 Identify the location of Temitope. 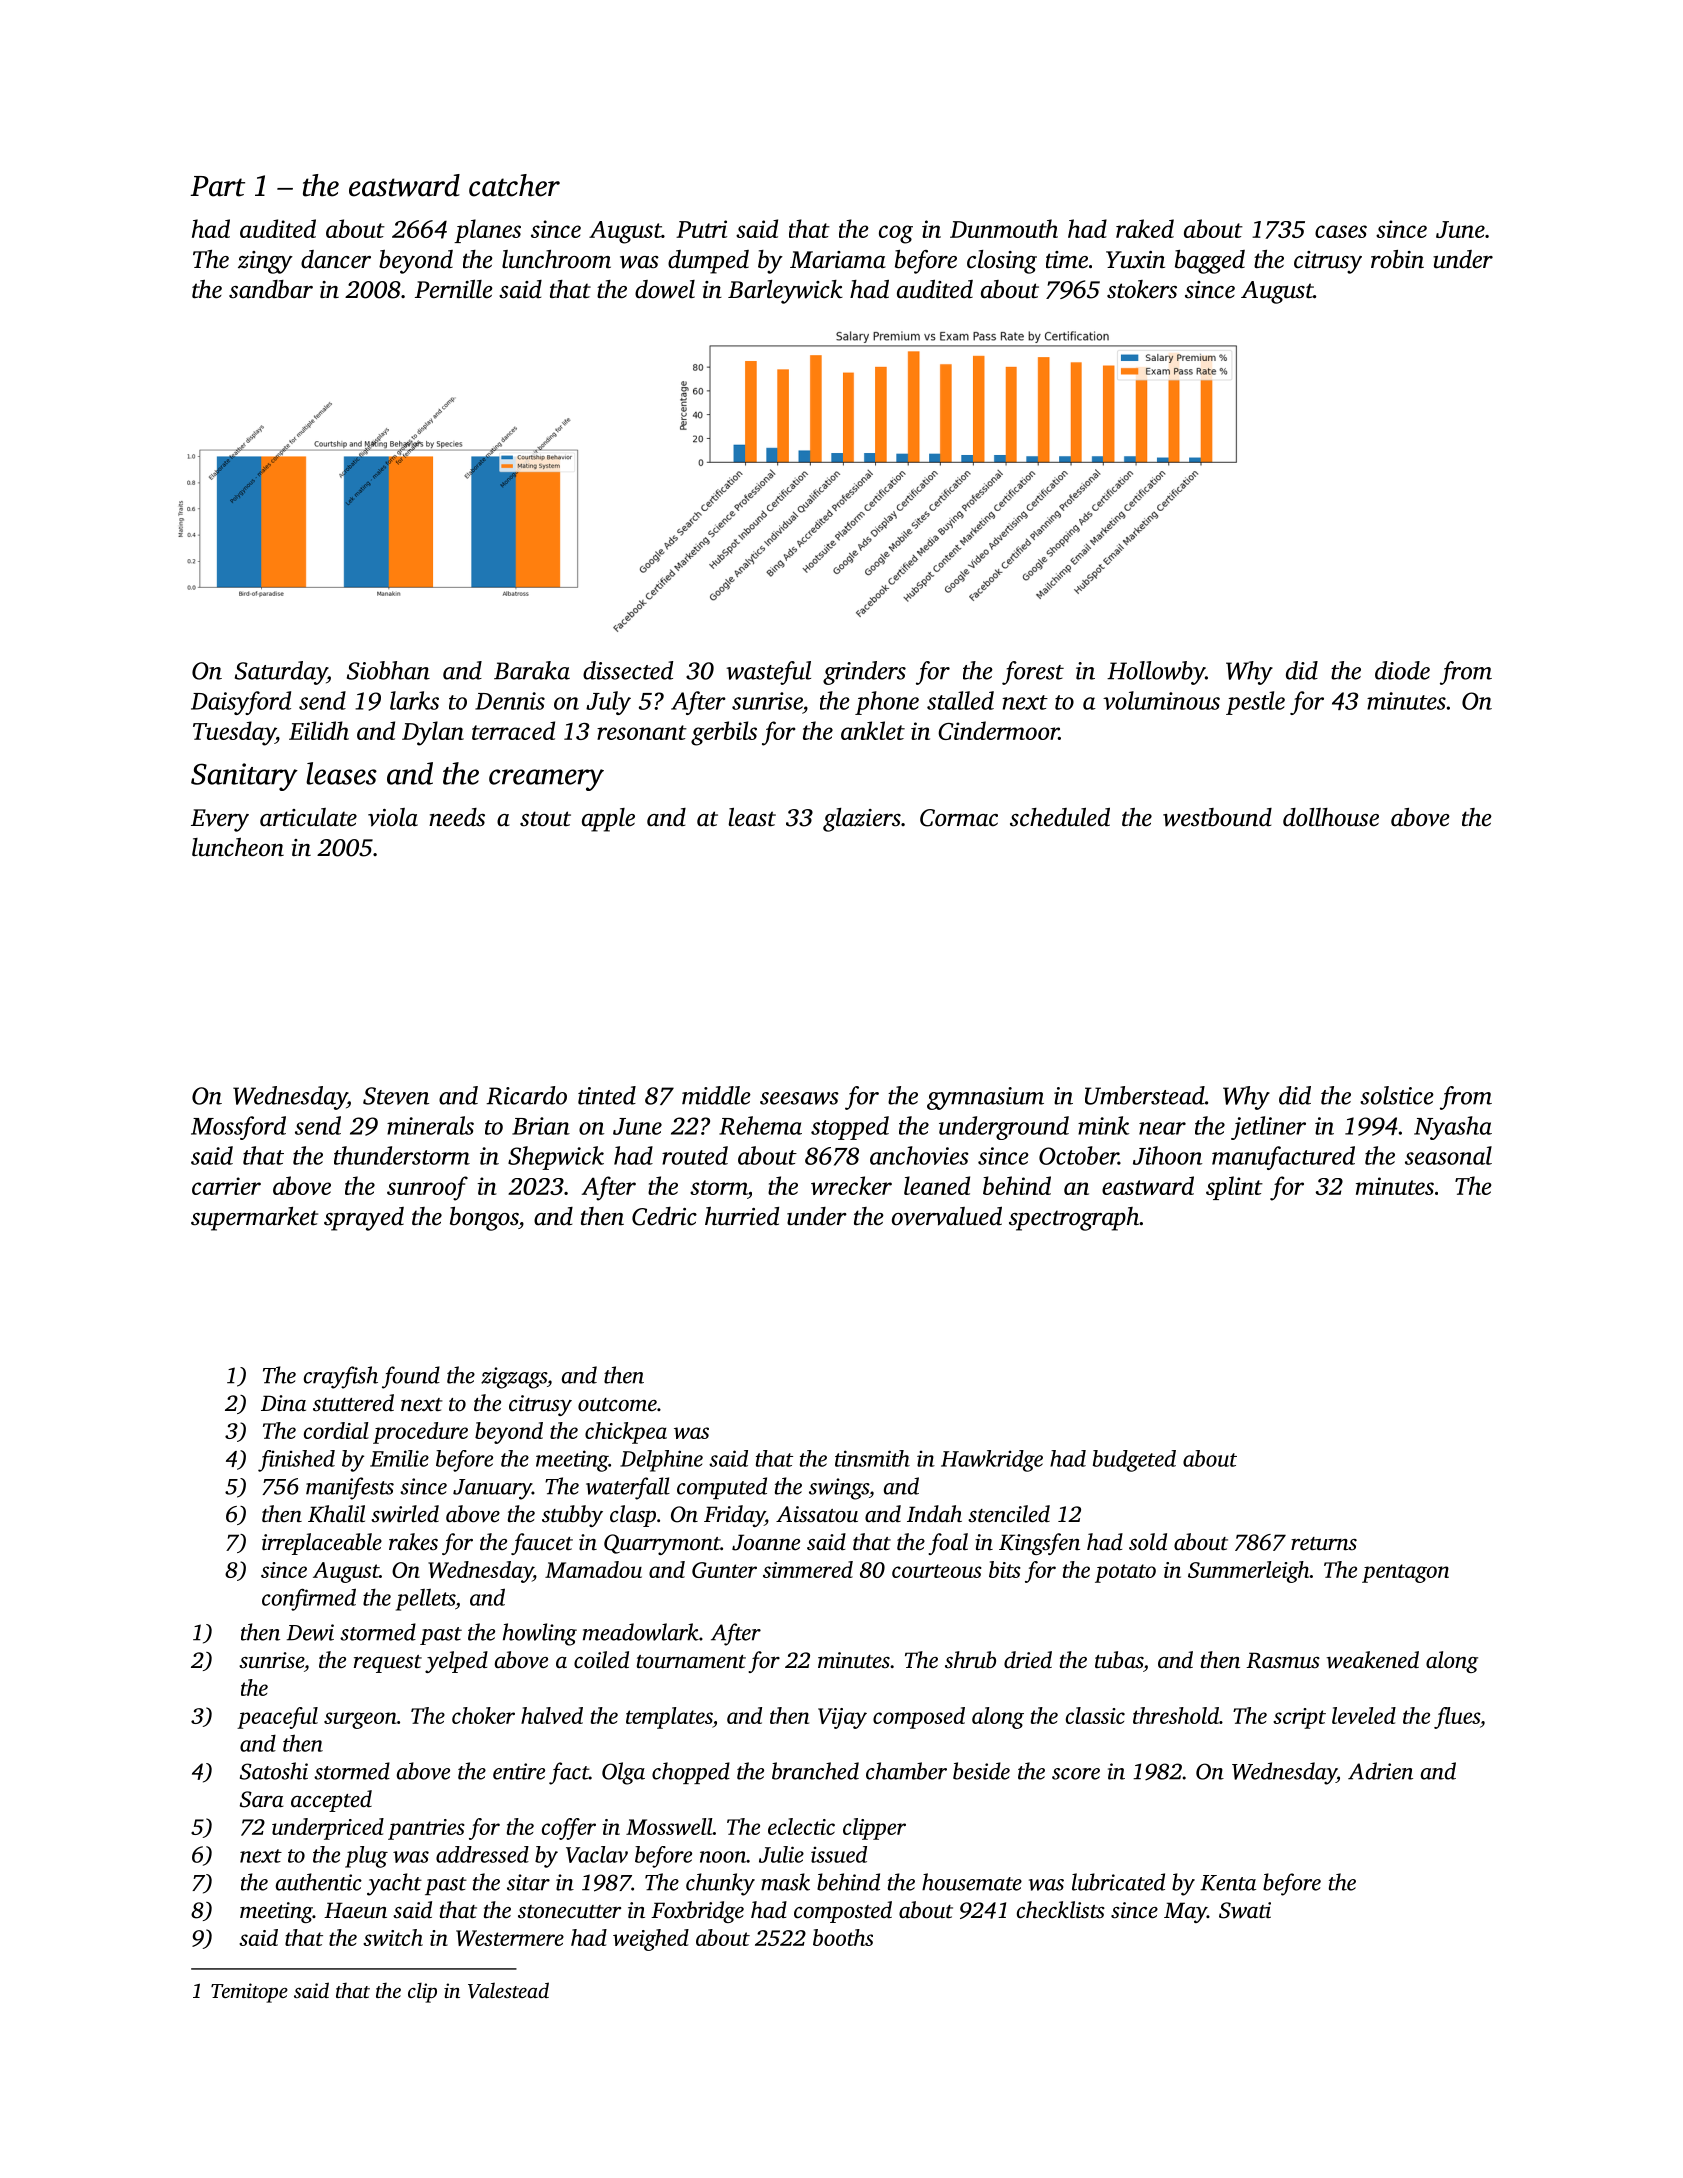
(249, 1993).
